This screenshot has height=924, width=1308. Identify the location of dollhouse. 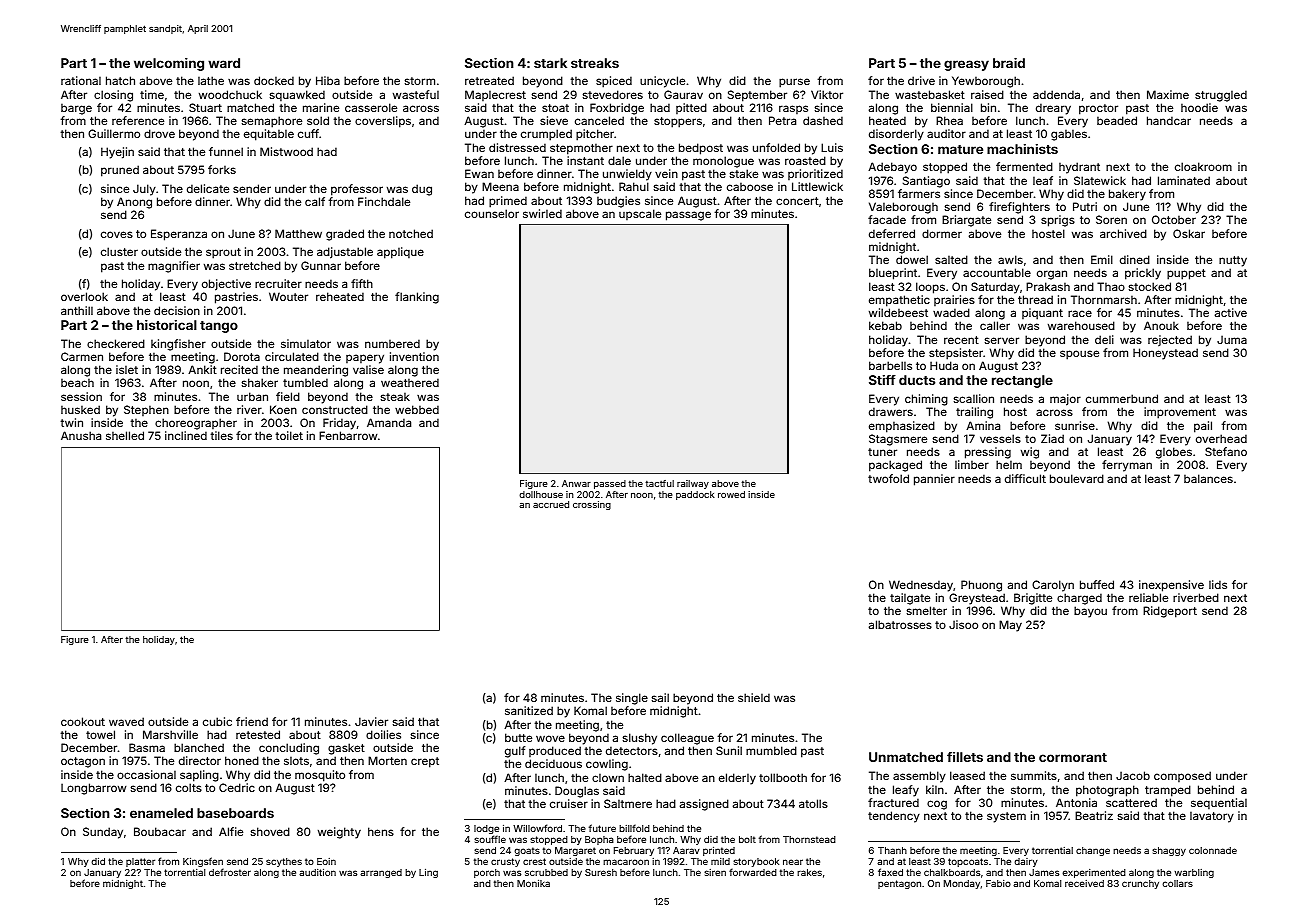
(541, 494).
